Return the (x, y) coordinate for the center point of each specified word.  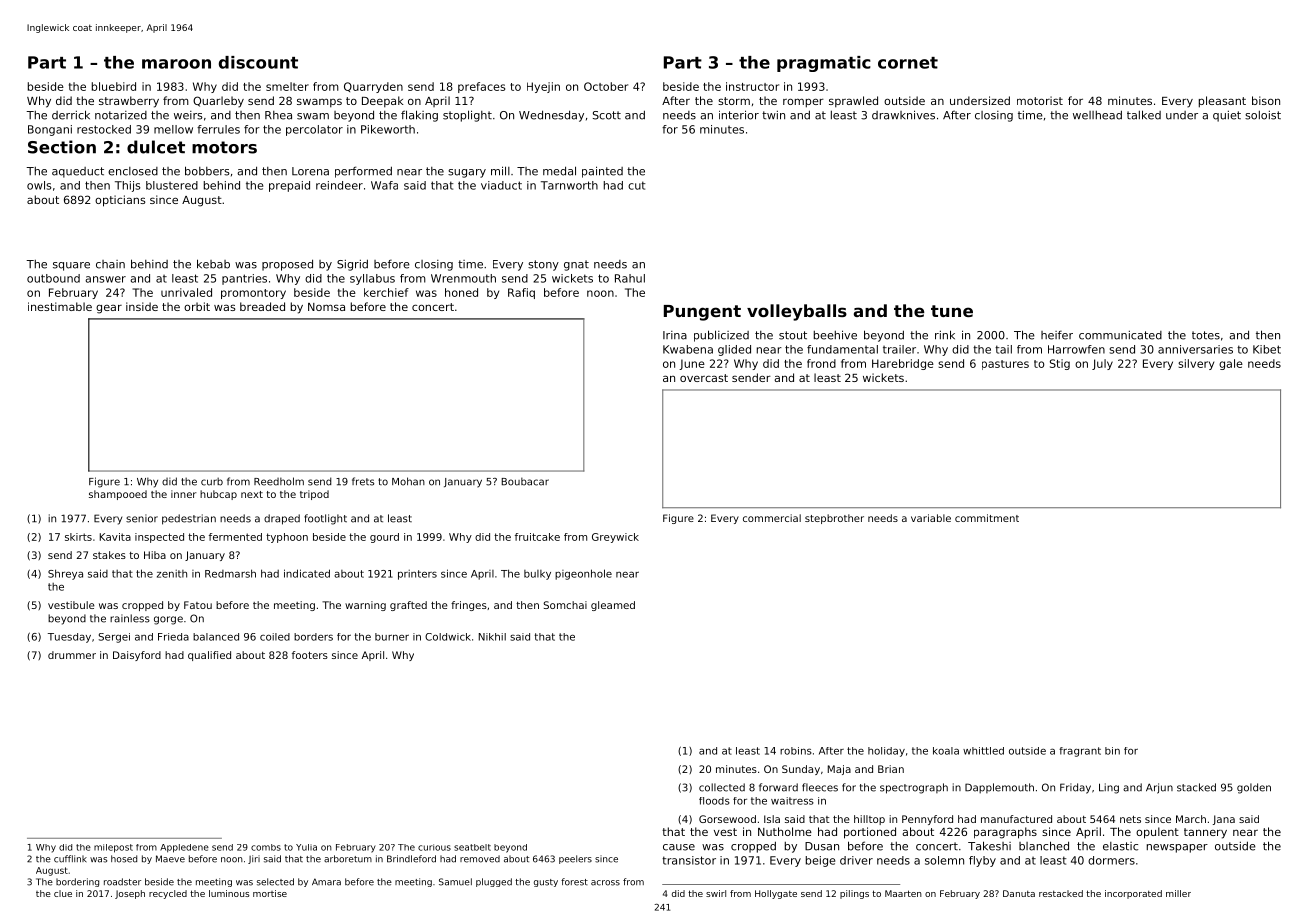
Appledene (184, 848)
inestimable (60, 306)
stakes (109, 555)
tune (952, 311)
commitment (987, 518)
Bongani (50, 130)
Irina (675, 335)
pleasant (1222, 102)
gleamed (613, 606)
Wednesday (551, 116)
